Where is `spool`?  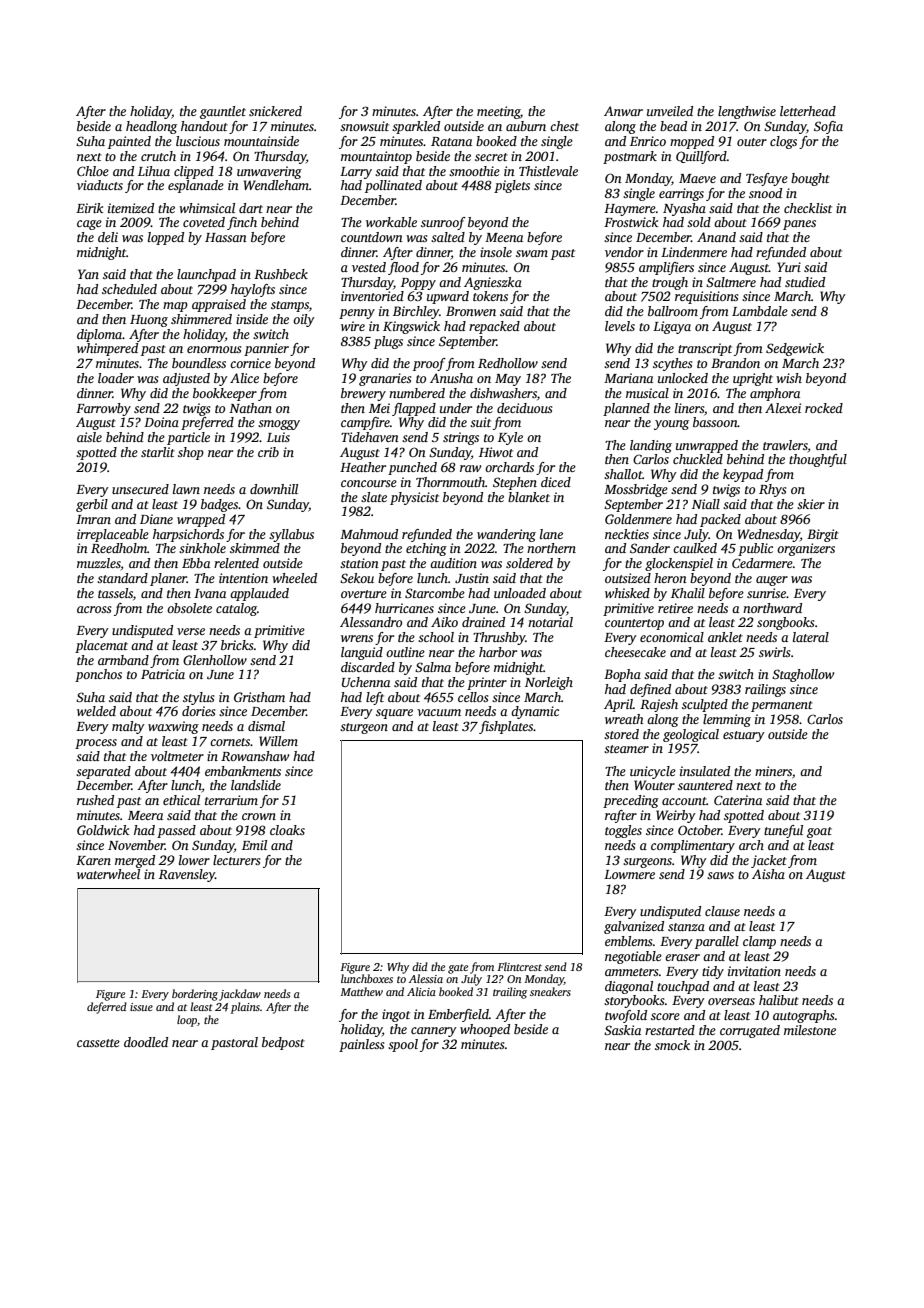 spool is located at coordinates (403, 1045).
